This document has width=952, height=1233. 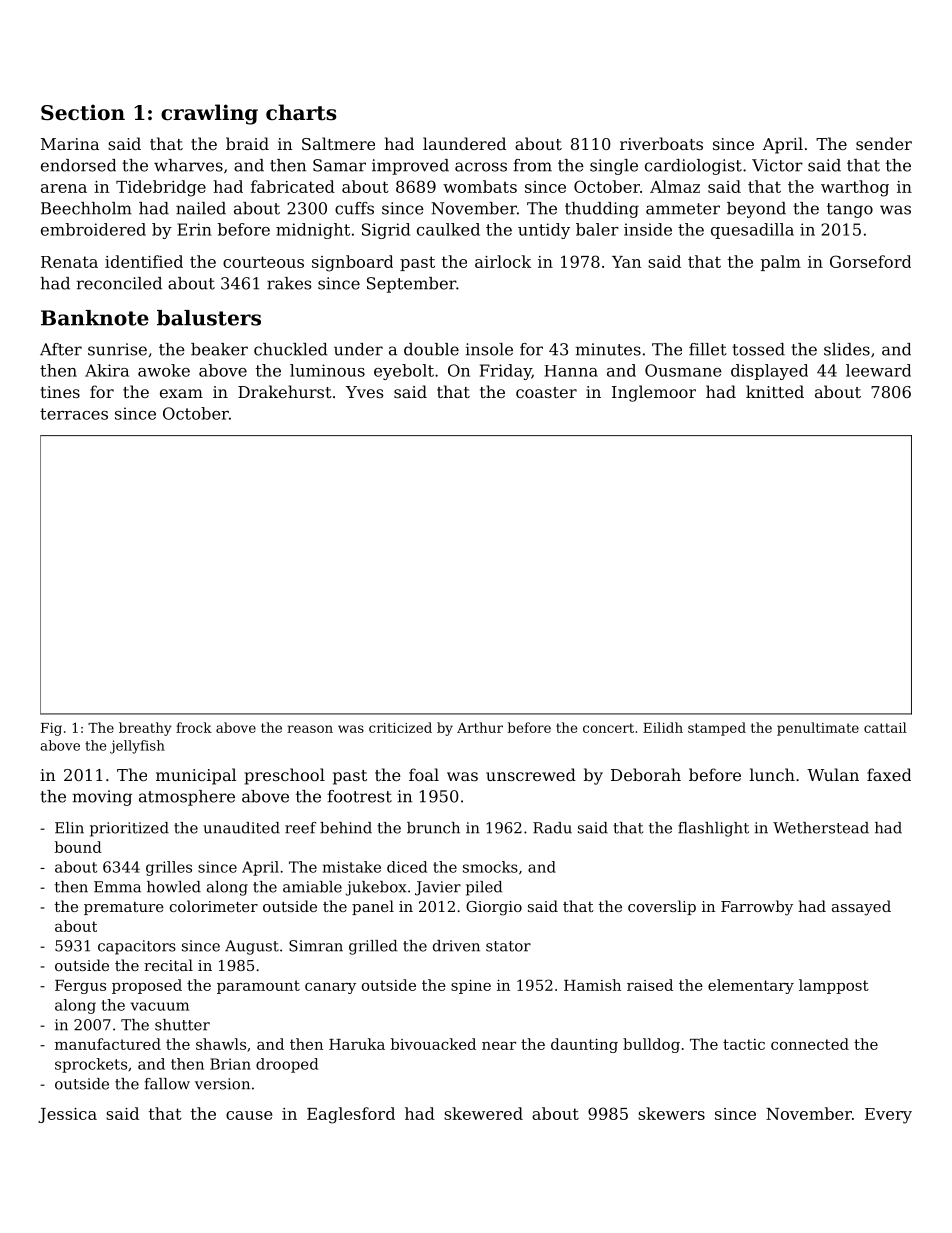 I want to click on Eilidh, so click(x=663, y=727).
